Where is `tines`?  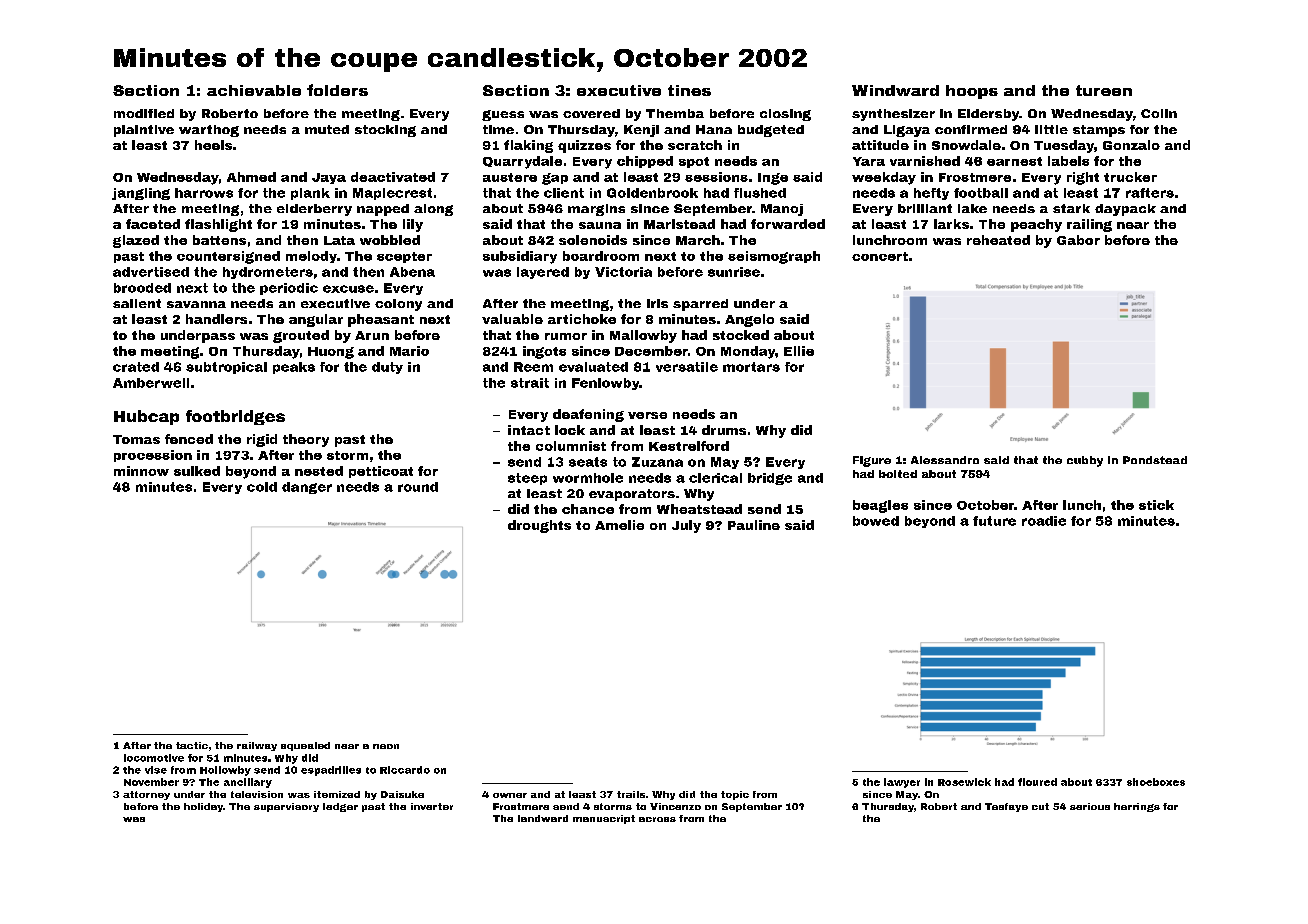
tines is located at coordinates (689, 90).
